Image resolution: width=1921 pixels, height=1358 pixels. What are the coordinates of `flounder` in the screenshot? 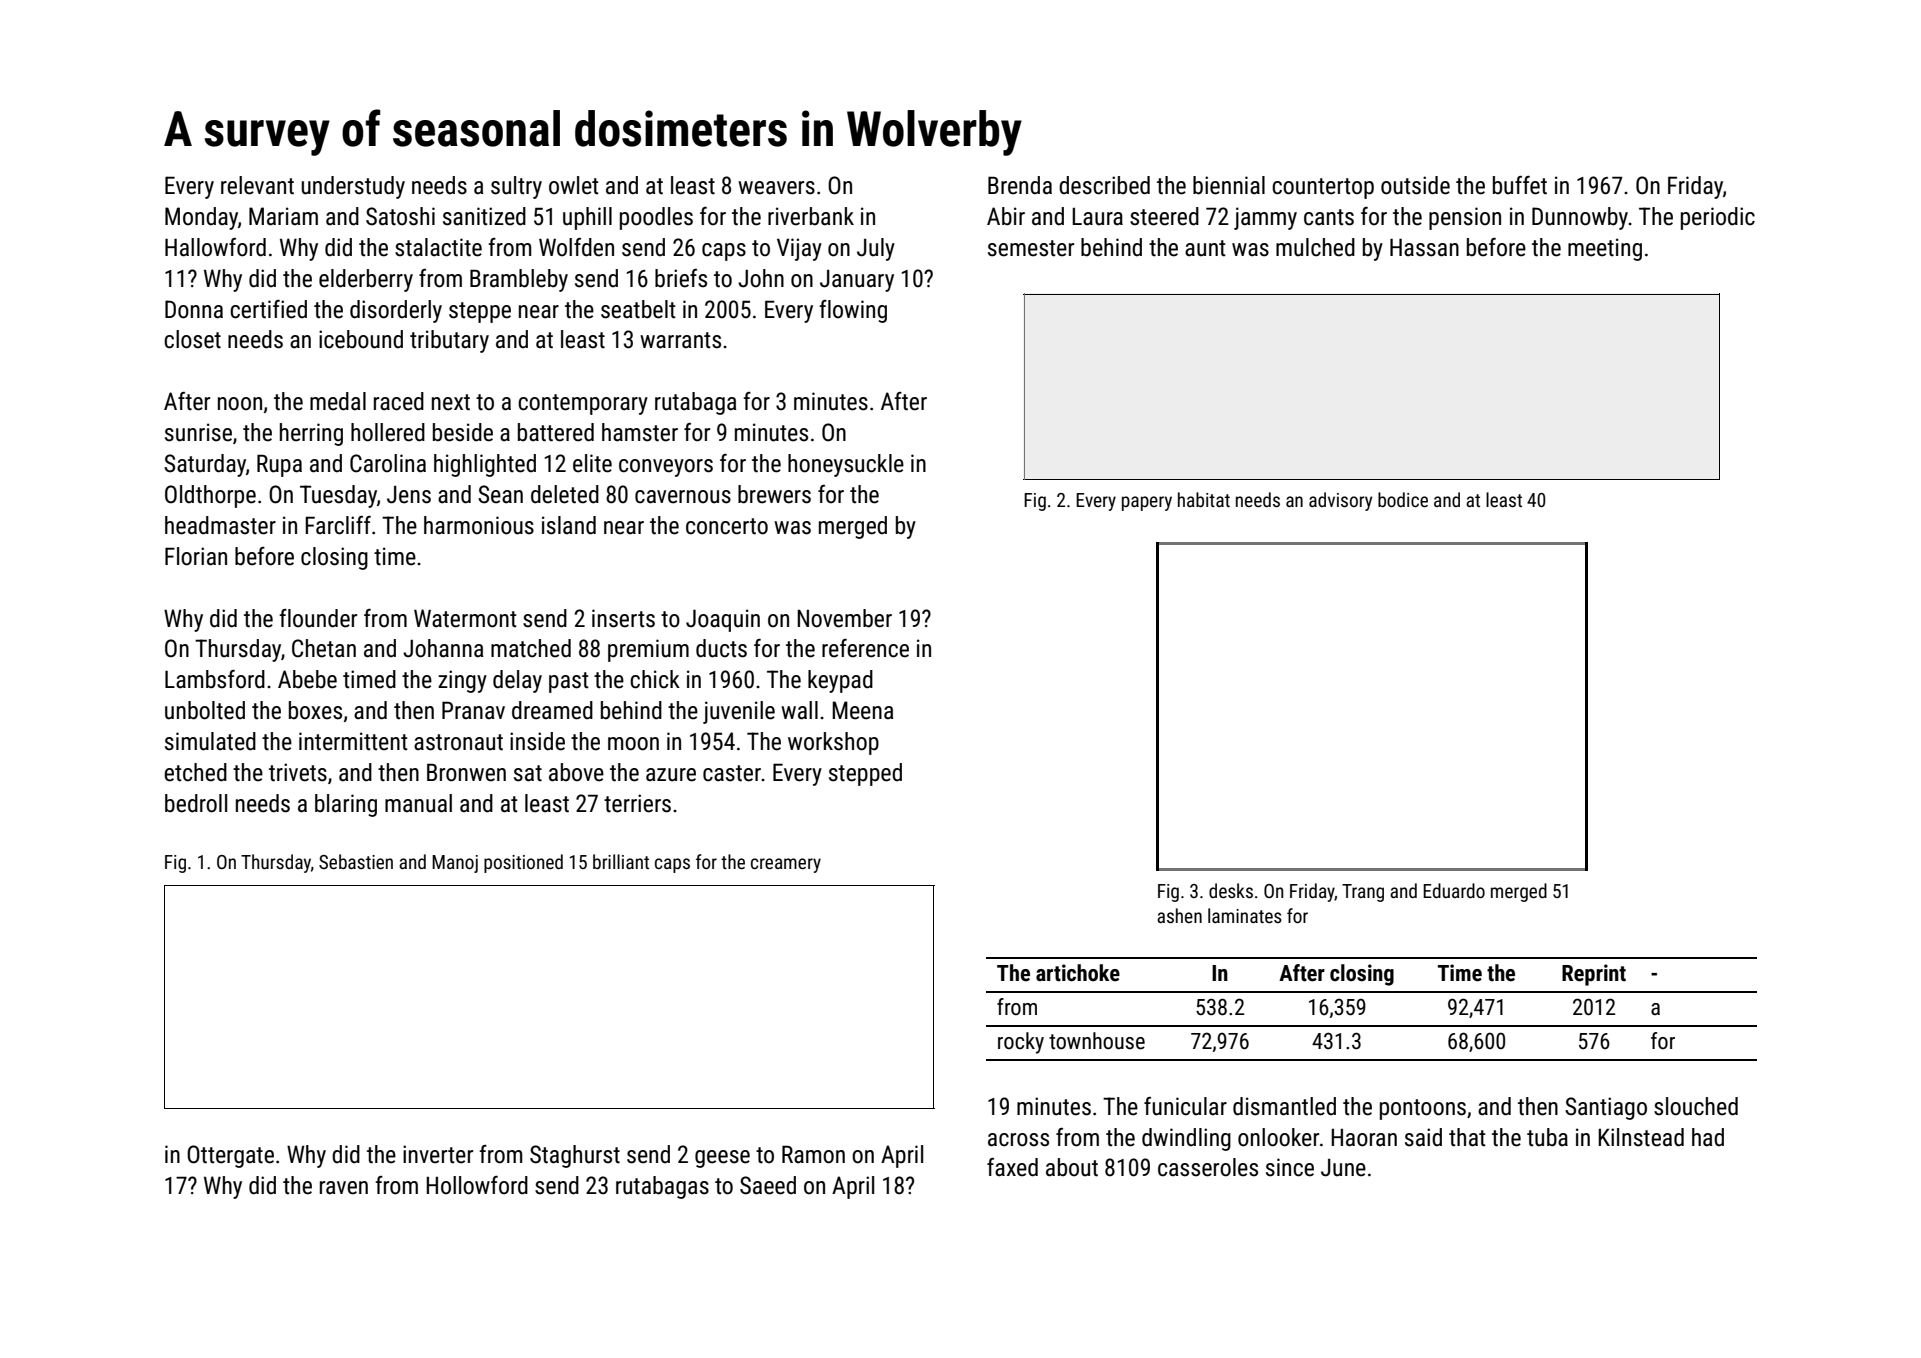 It's located at (318, 618).
